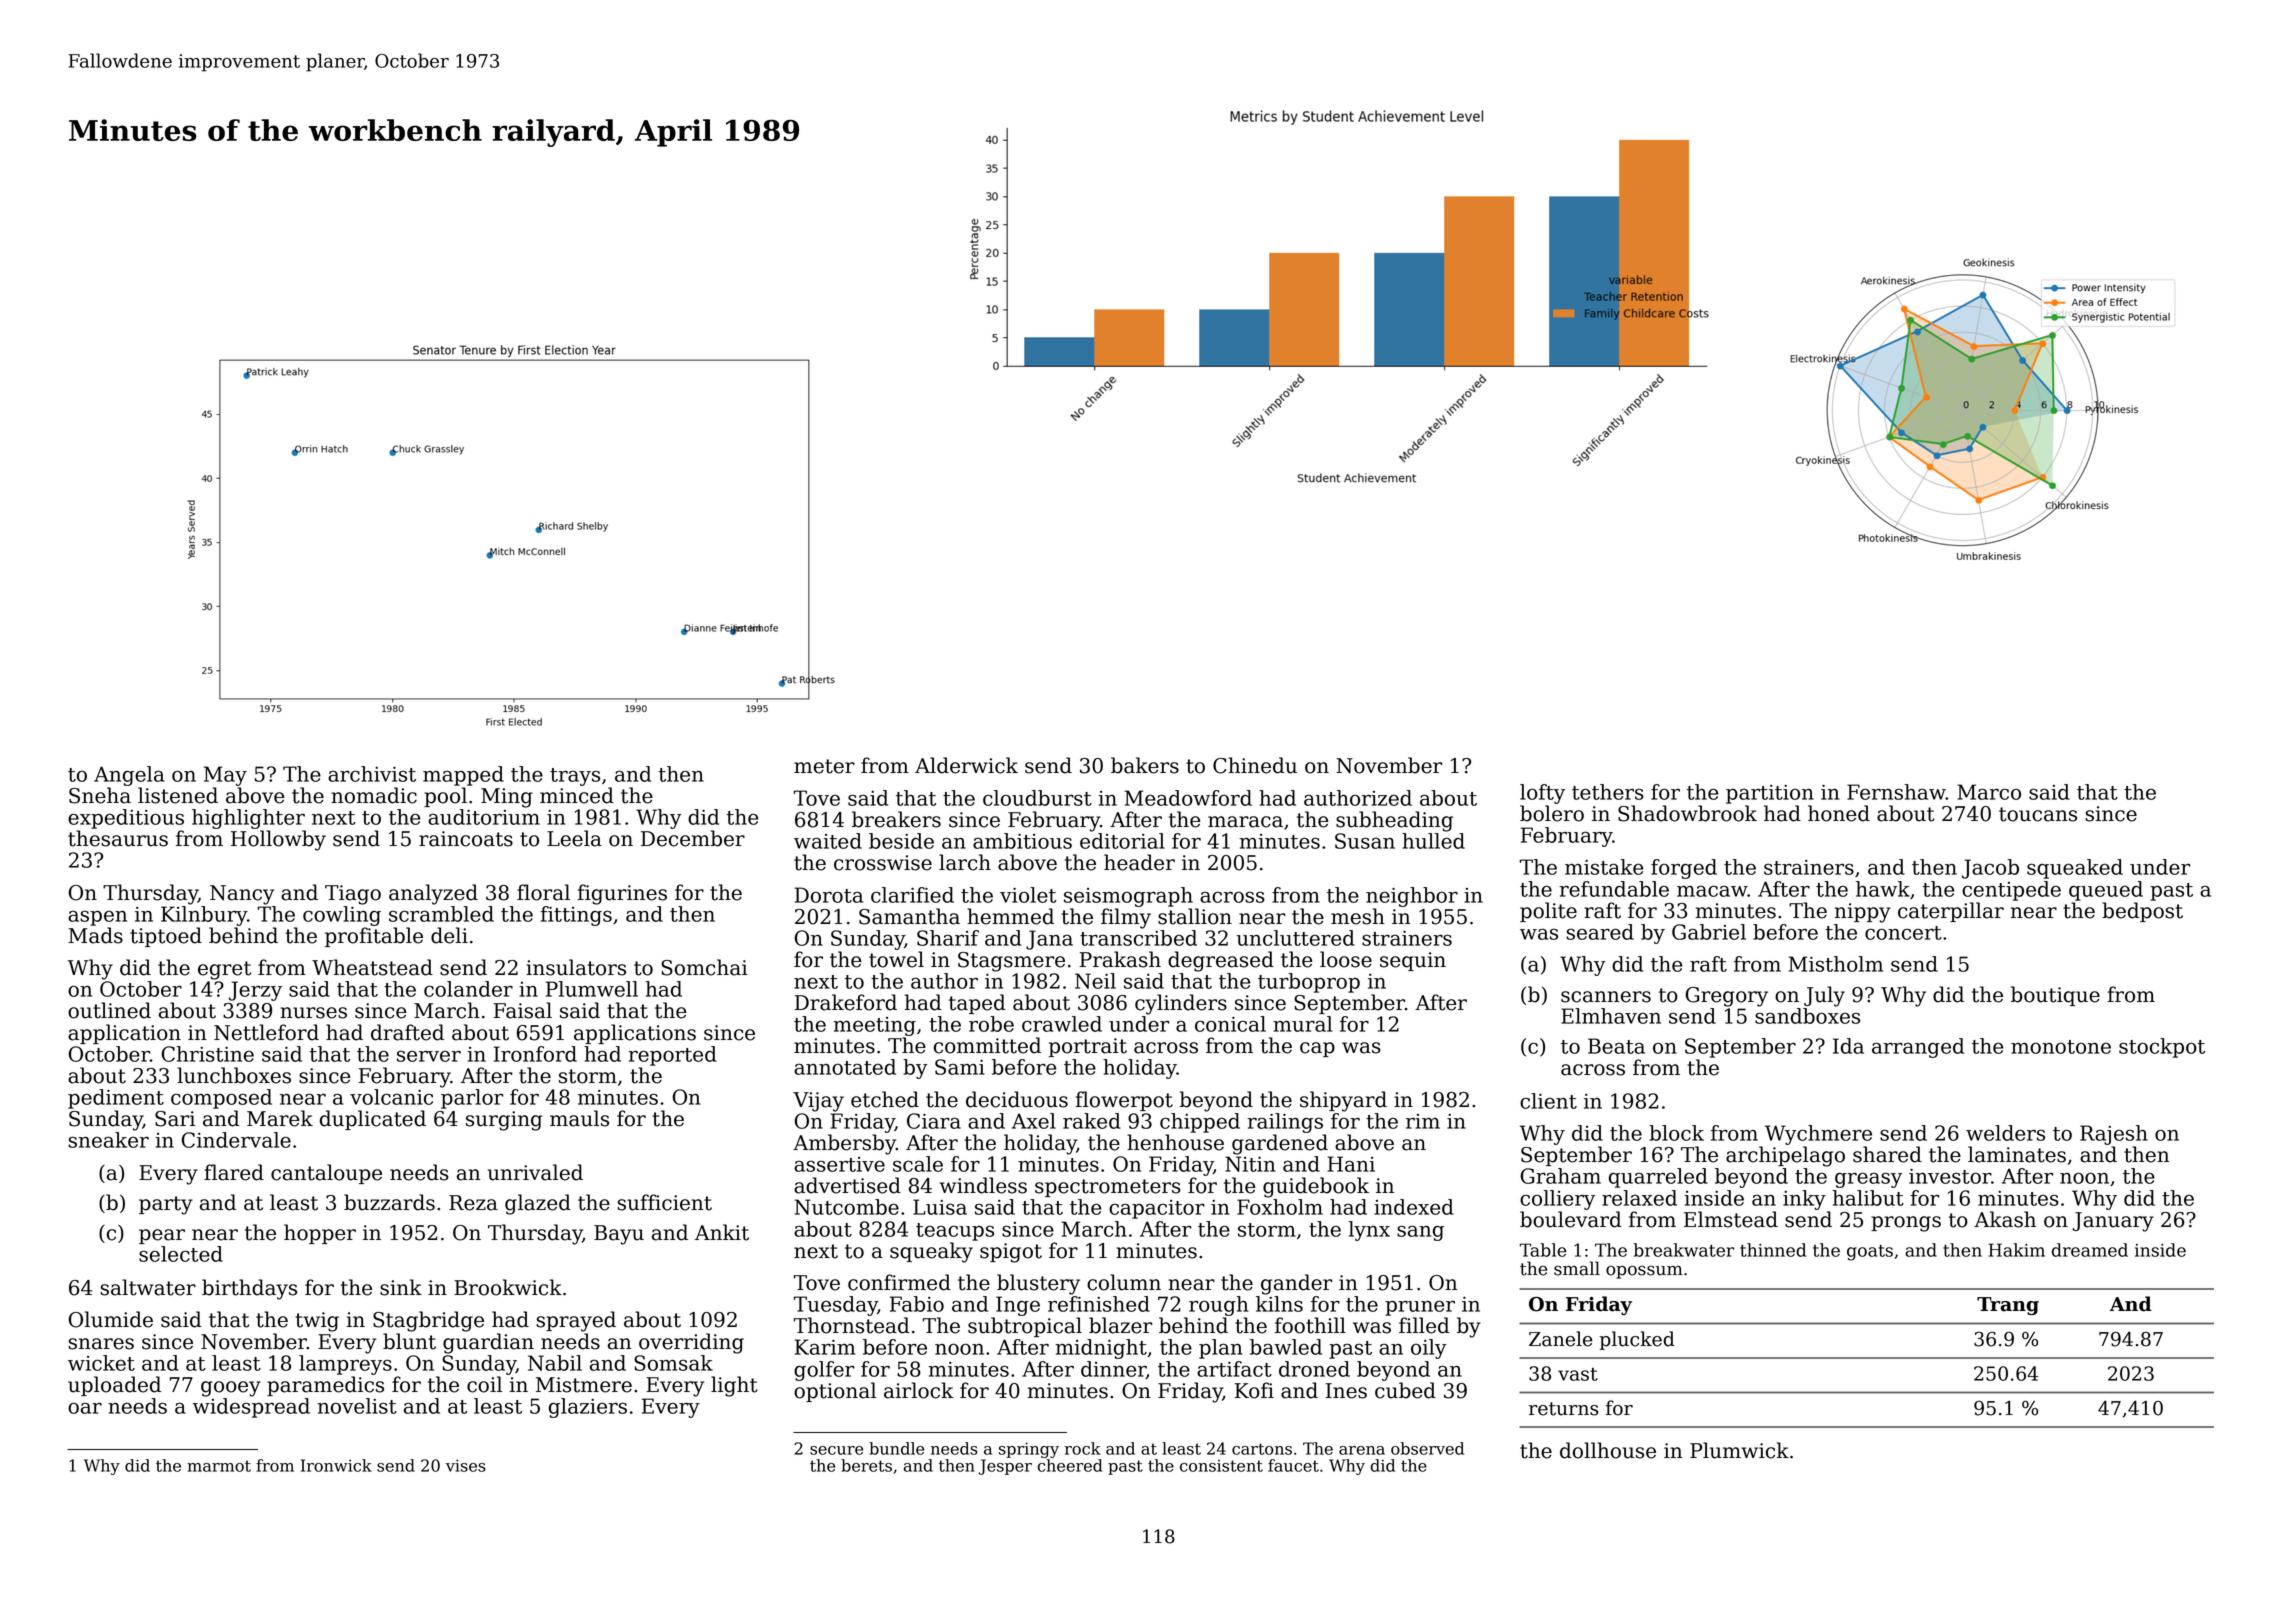  Describe the element at coordinates (523, 1010) in the screenshot. I see `Faisal` at that location.
